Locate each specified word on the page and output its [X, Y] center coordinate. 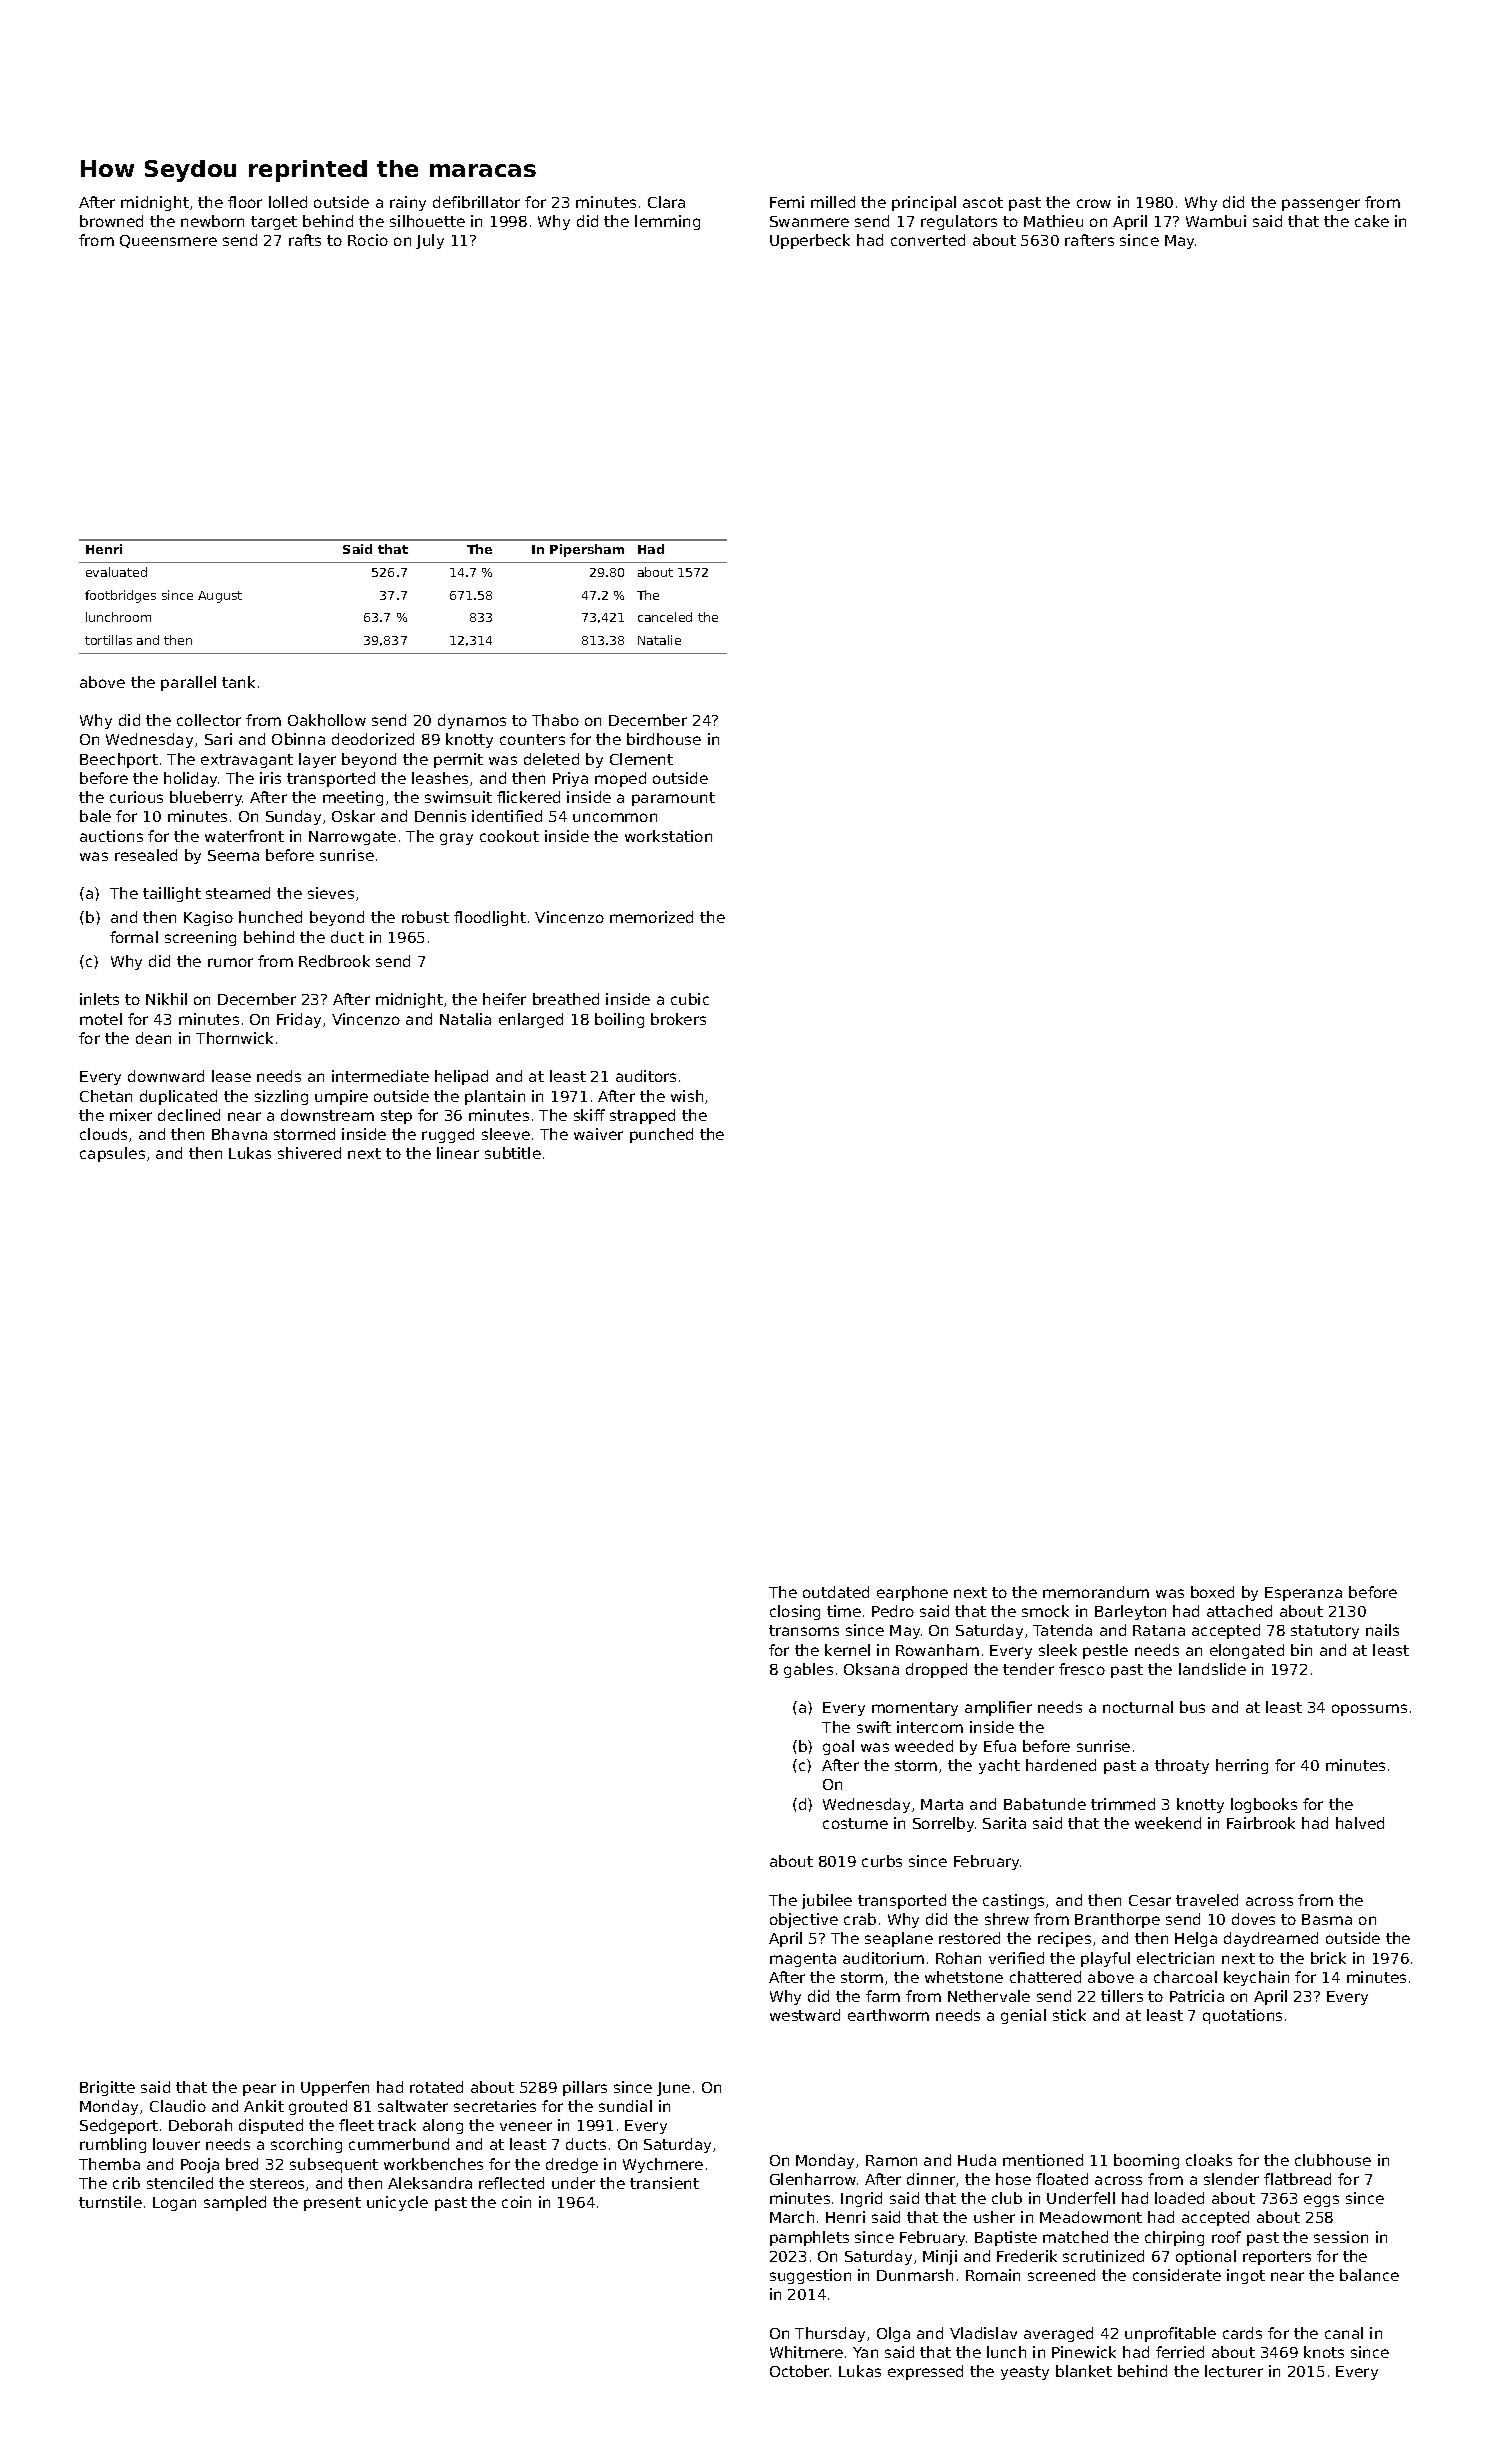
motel [101, 1019]
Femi [787, 202]
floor [245, 202]
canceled [665, 617]
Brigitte [107, 2088]
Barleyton [1130, 1612]
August [220, 597]
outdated [836, 1592]
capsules [112, 1154]
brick [1328, 1958]
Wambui [1216, 221]
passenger [1321, 205]
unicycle [397, 2203]
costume [855, 1823]
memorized [651, 917]
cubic [690, 999]
